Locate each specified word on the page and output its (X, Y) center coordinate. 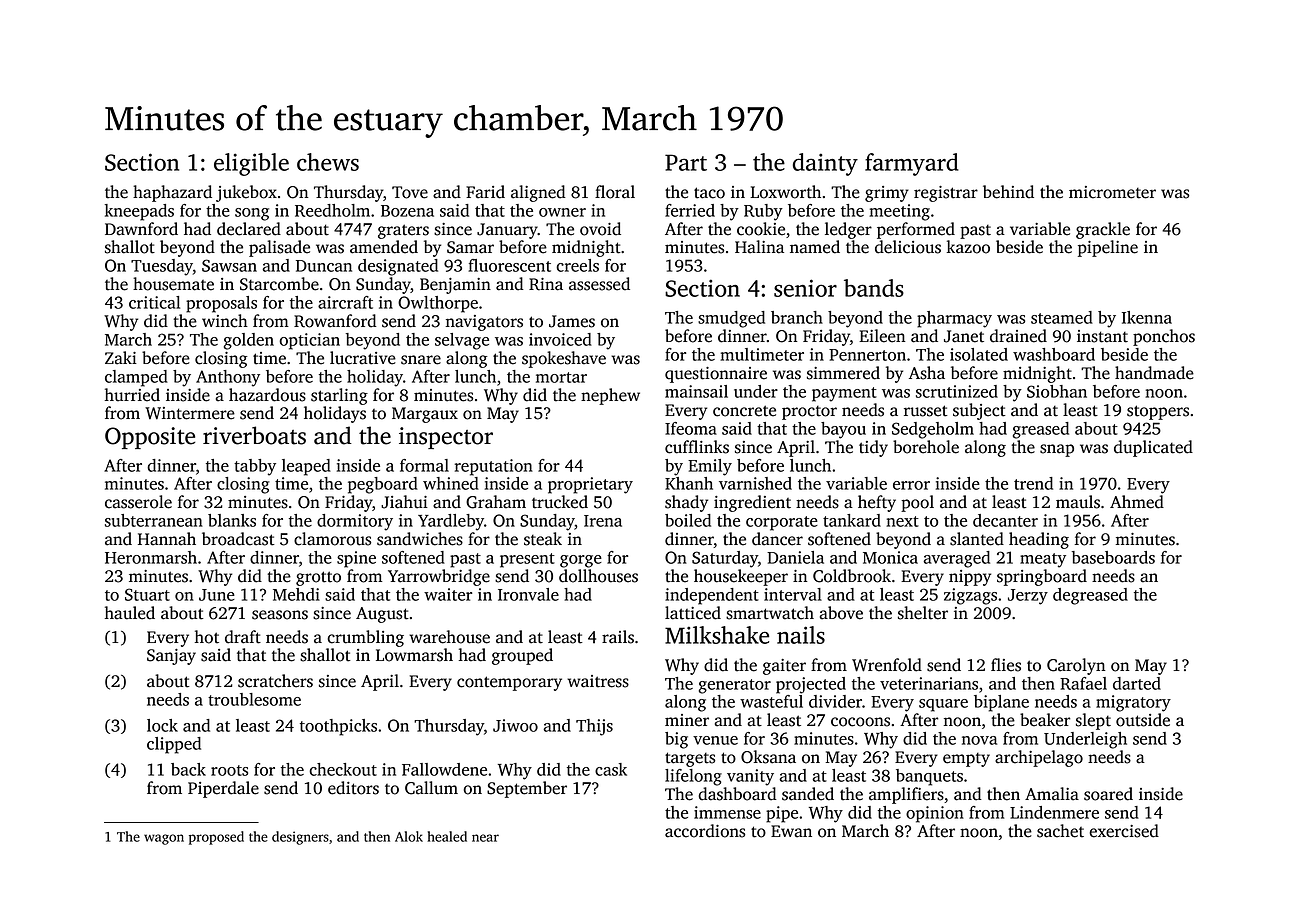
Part (686, 162)
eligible (251, 164)
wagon (164, 839)
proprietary (590, 485)
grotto (318, 578)
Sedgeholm (933, 430)
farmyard (912, 164)
